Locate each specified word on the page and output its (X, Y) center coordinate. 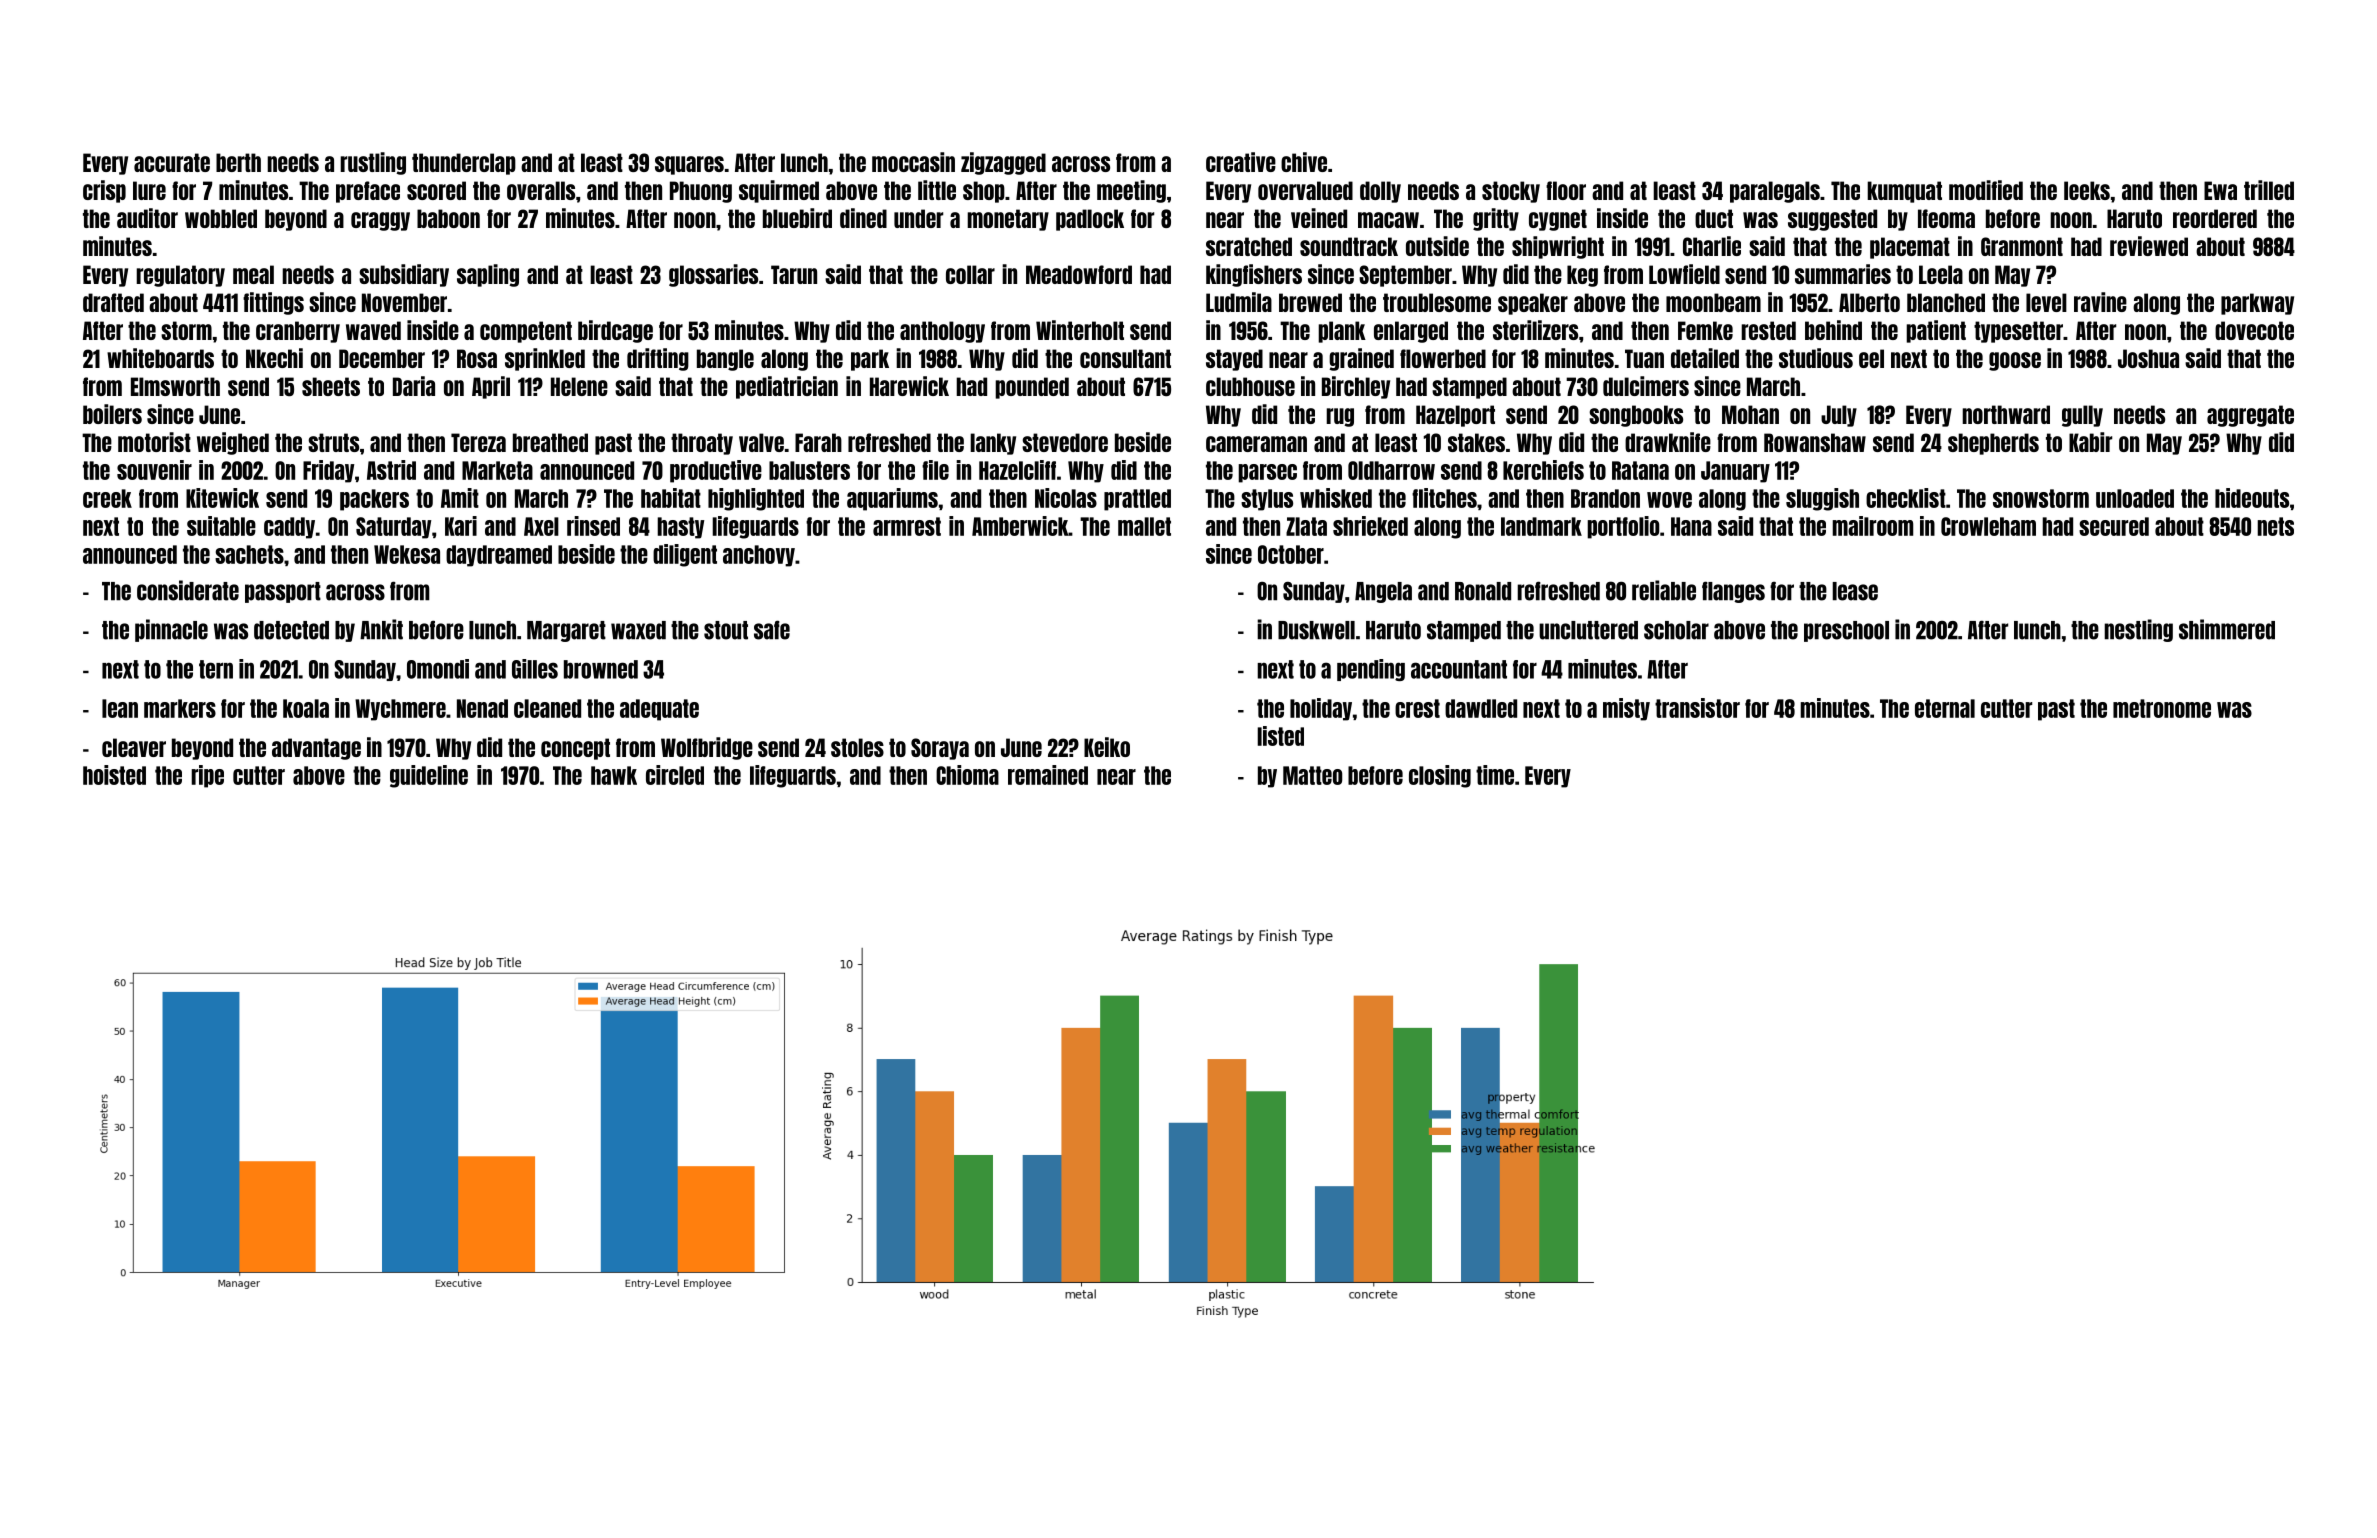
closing (1440, 776)
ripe (207, 776)
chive (1304, 162)
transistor (1697, 708)
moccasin (913, 162)
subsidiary (404, 275)
